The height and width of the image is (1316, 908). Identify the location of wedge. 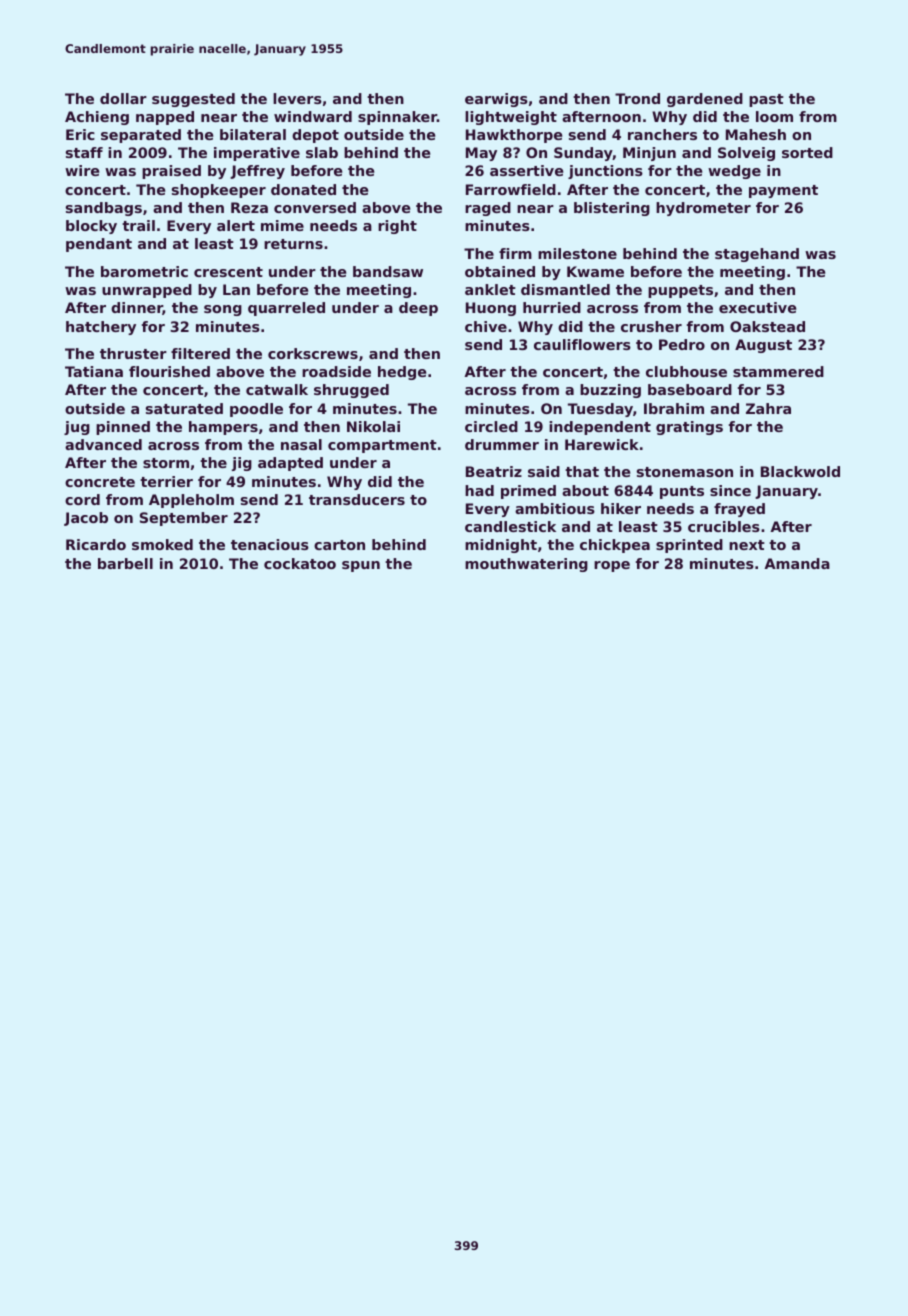
(734, 172).
